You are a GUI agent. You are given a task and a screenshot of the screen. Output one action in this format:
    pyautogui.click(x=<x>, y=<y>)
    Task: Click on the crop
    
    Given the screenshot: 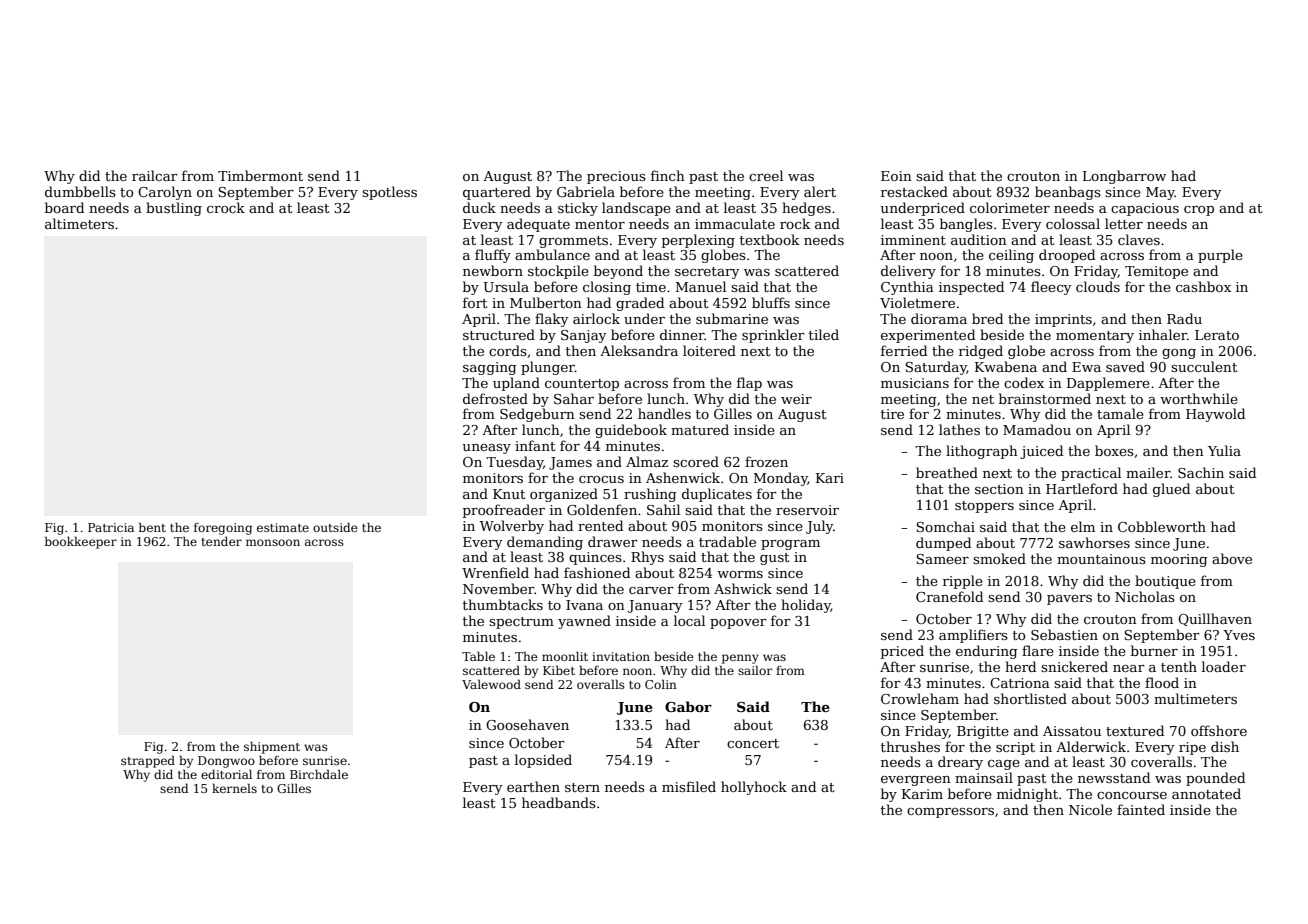 What is the action you would take?
    pyautogui.click(x=1199, y=211)
